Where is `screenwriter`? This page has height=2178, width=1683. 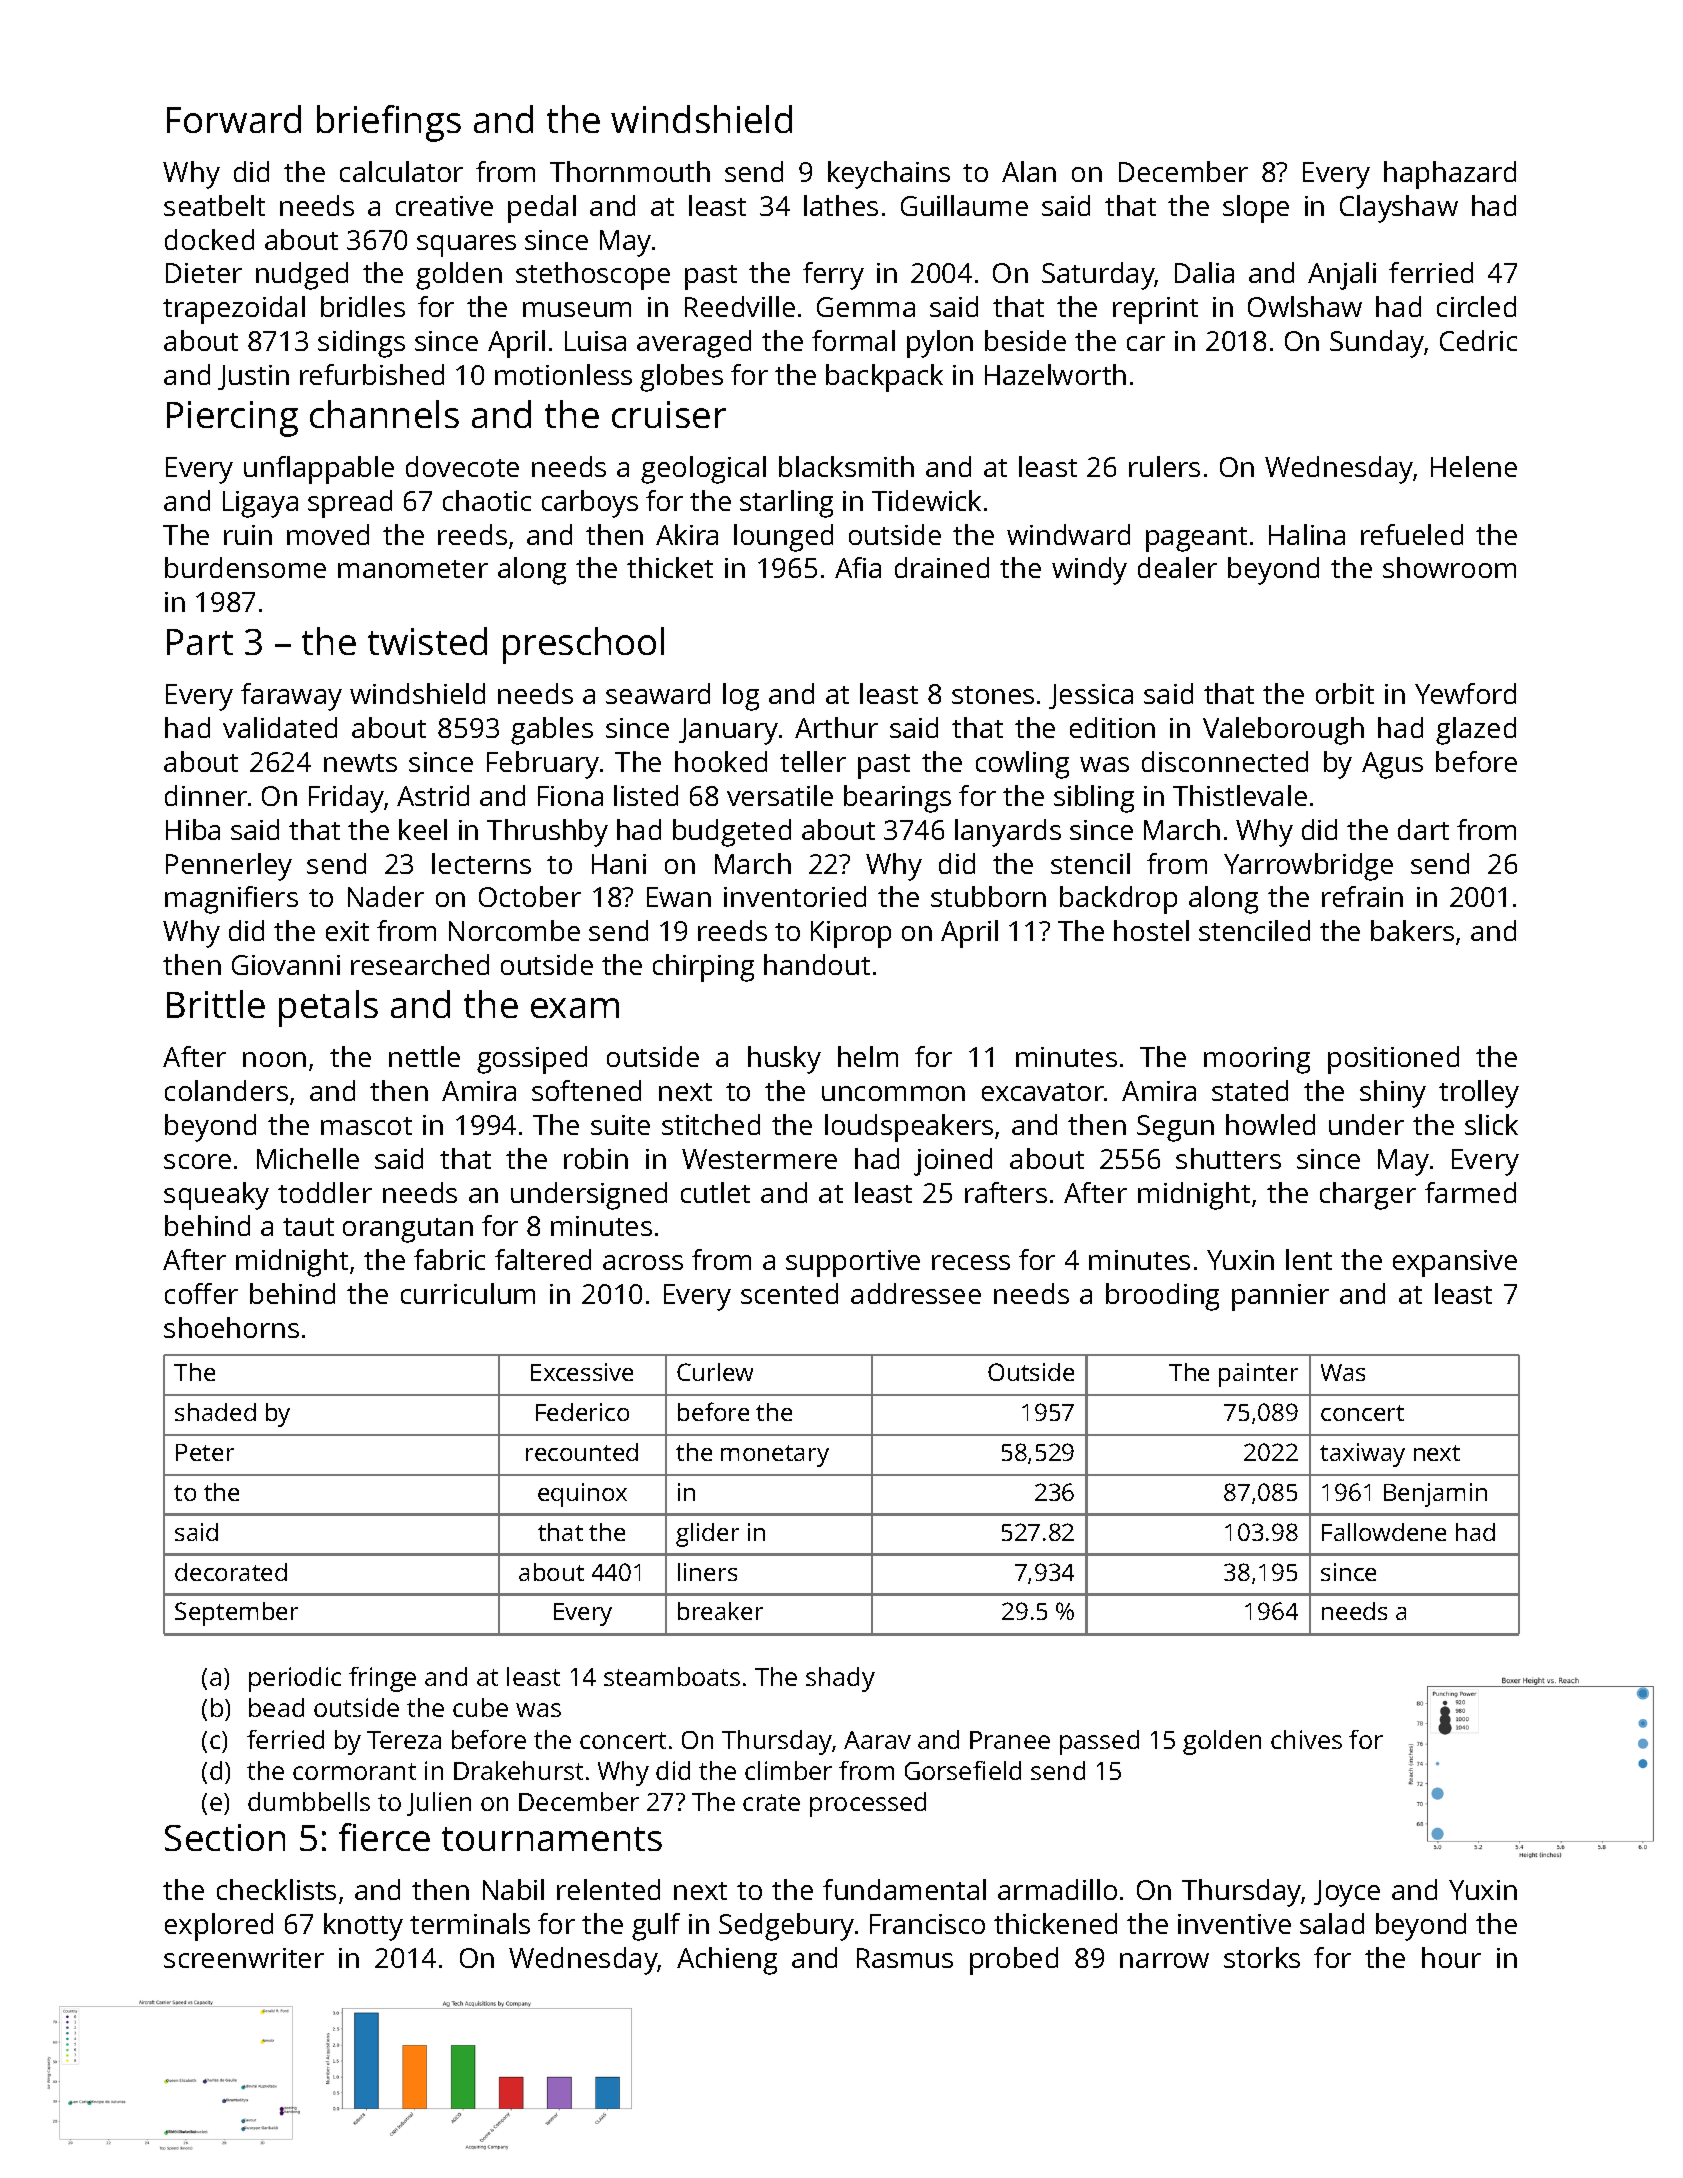 screenwriter is located at coordinates (244, 1958).
